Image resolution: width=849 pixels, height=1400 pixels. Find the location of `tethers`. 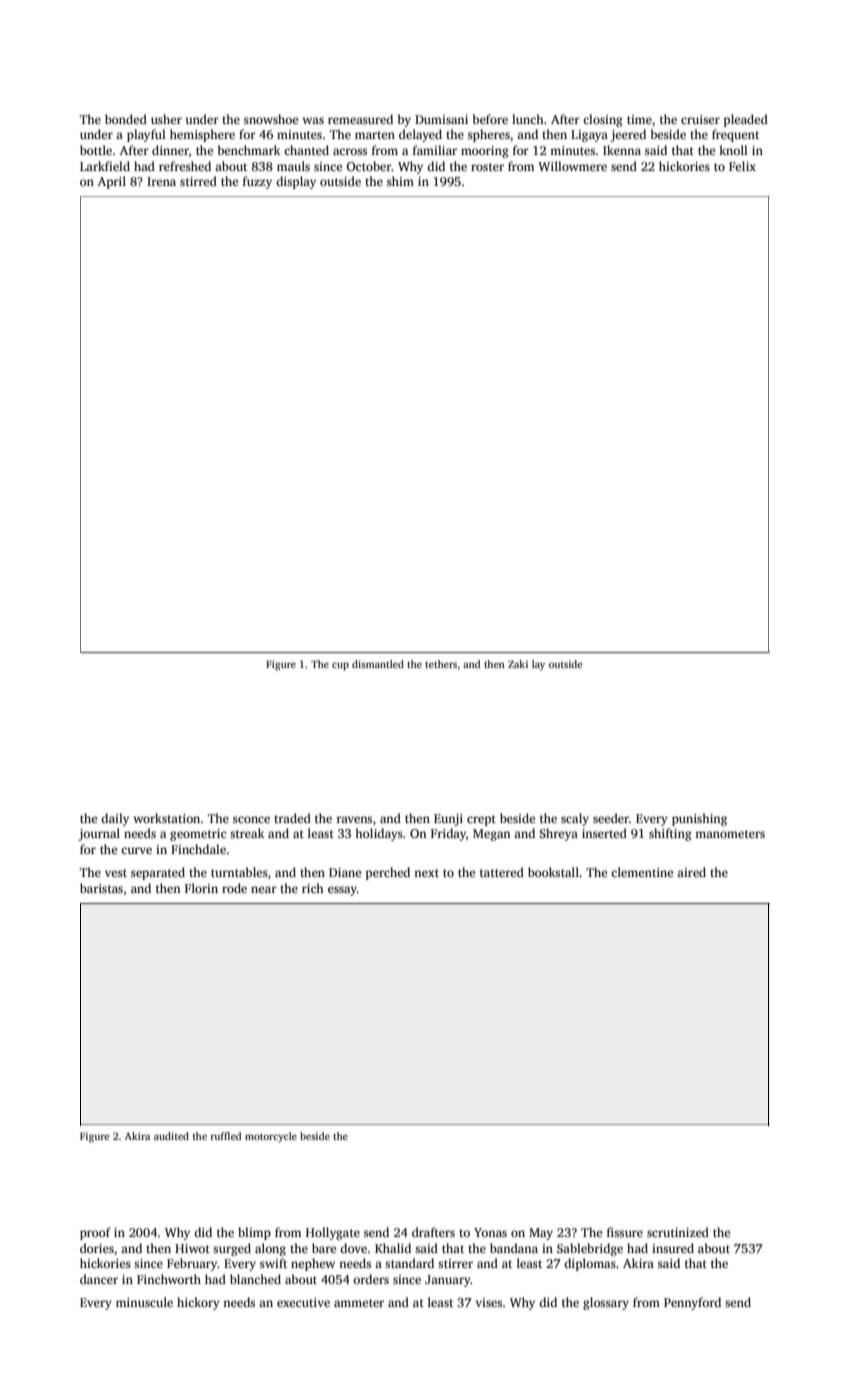

tethers is located at coordinates (441, 664).
